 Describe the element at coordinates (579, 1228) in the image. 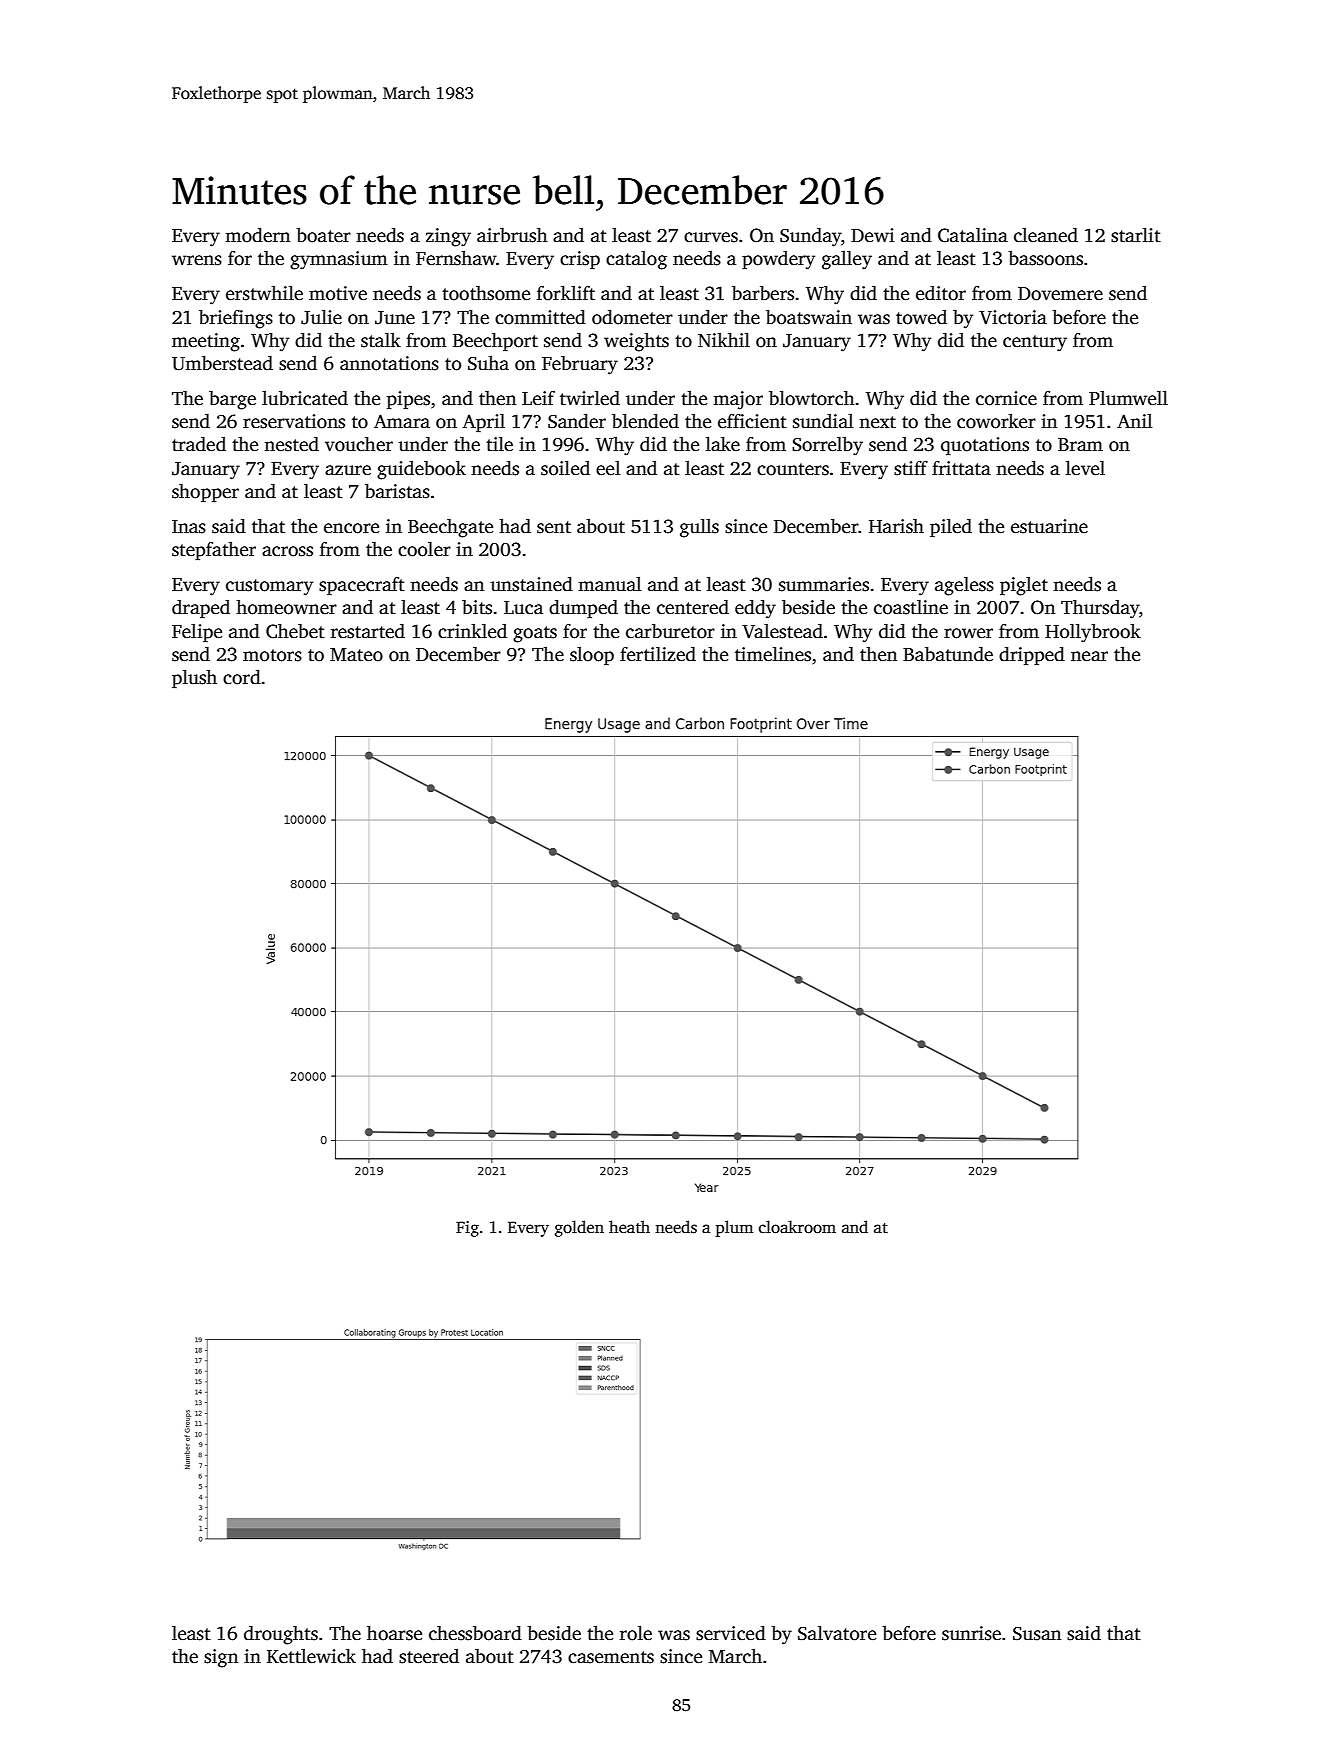

I see `golden` at that location.
